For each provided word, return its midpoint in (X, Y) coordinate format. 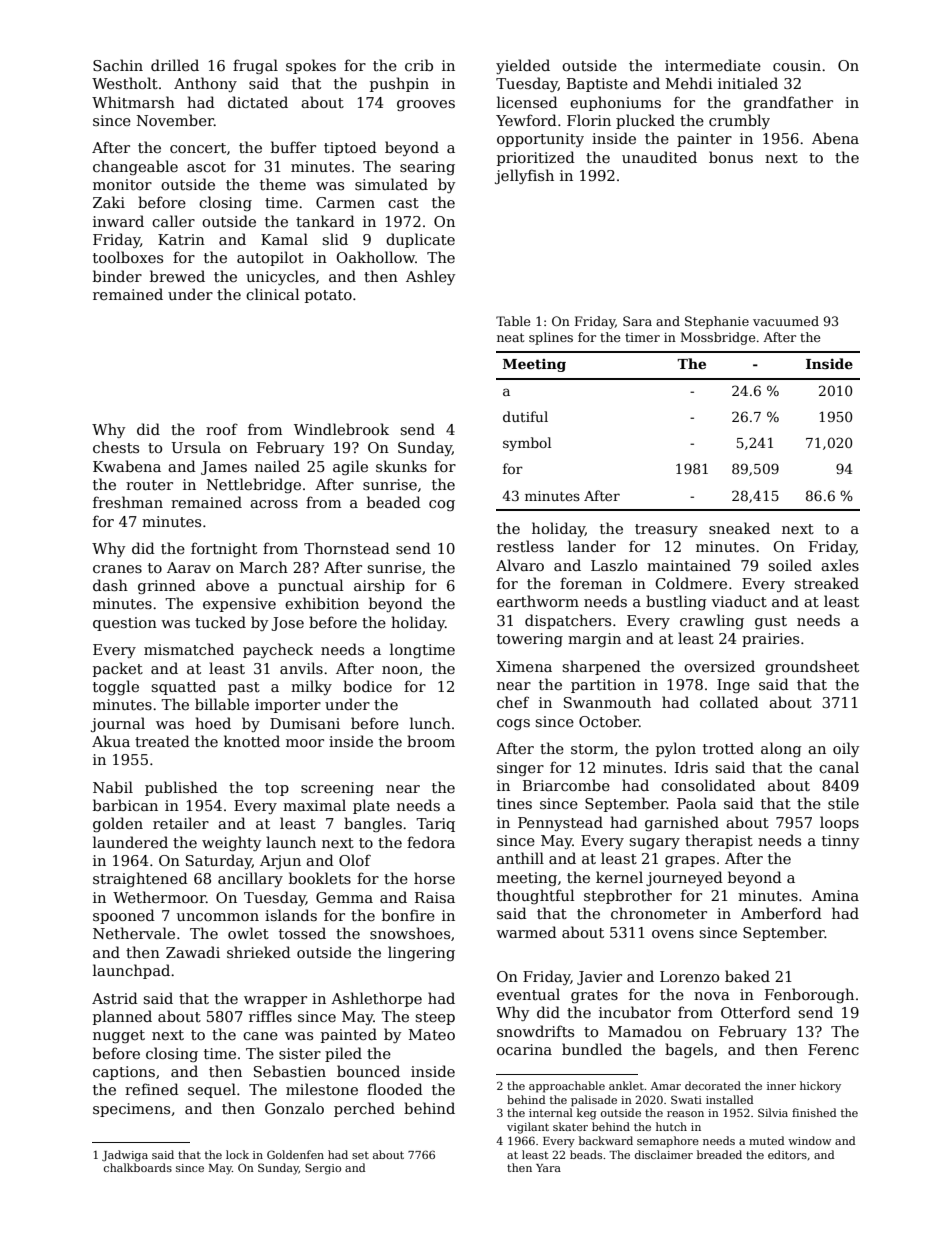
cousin (797, 65)
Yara (548, 1168)
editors (787, 1154)
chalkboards (138, 1167)
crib (419, 65)
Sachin (118, 65)
